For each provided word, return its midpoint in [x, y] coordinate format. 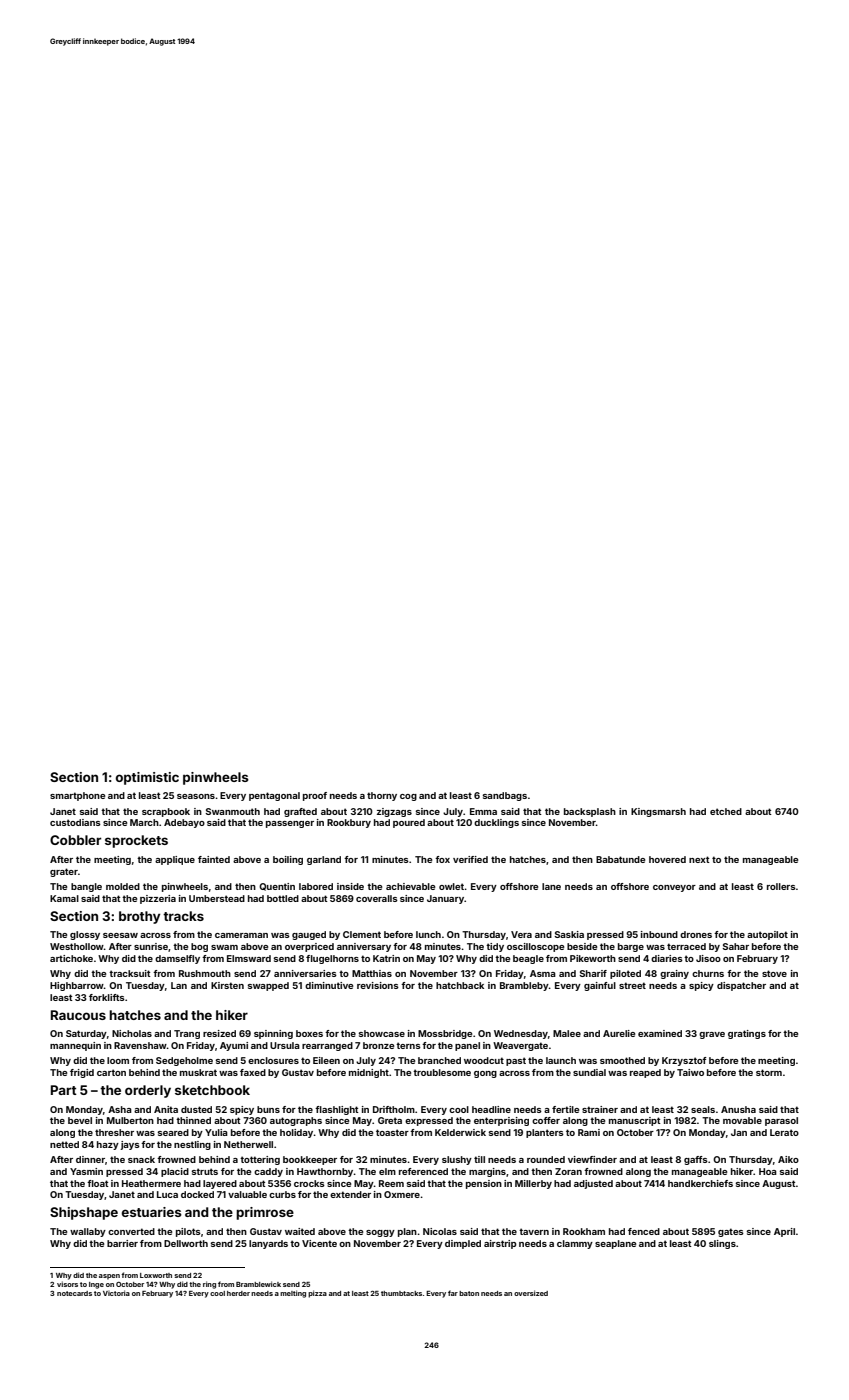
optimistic [147, 778]
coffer [546, 1120]
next [699, 859]
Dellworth [186, 1243]
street [632, 985]
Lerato [784, 1132]
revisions [378, 985]
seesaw [120, 935]
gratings [747, 1034]
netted [64, 1144]
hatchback [460, 985]
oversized [531, 1293]
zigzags [394, 812]
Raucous [78, 1015]
